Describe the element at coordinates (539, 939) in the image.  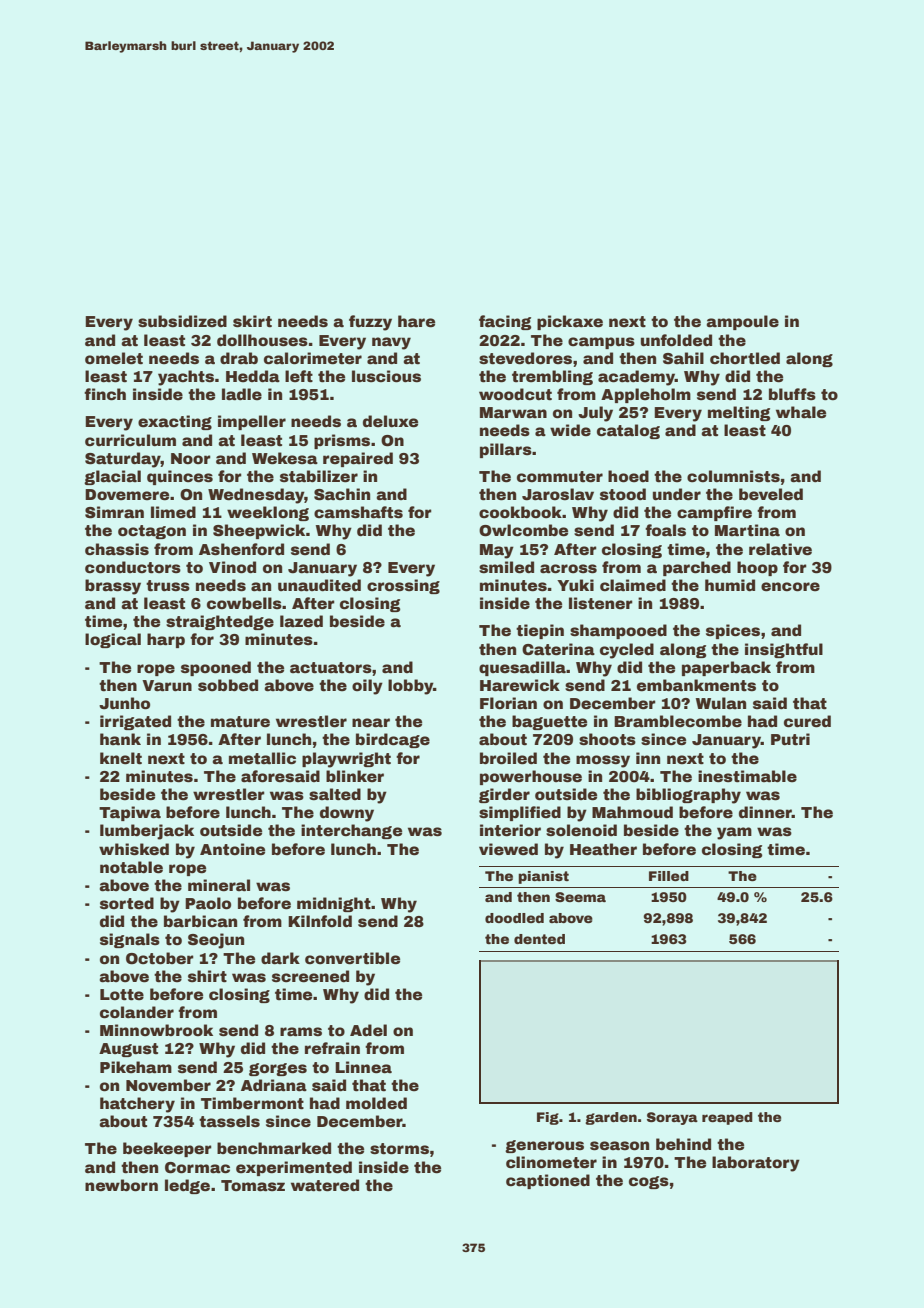
I see `dented` at that location.
